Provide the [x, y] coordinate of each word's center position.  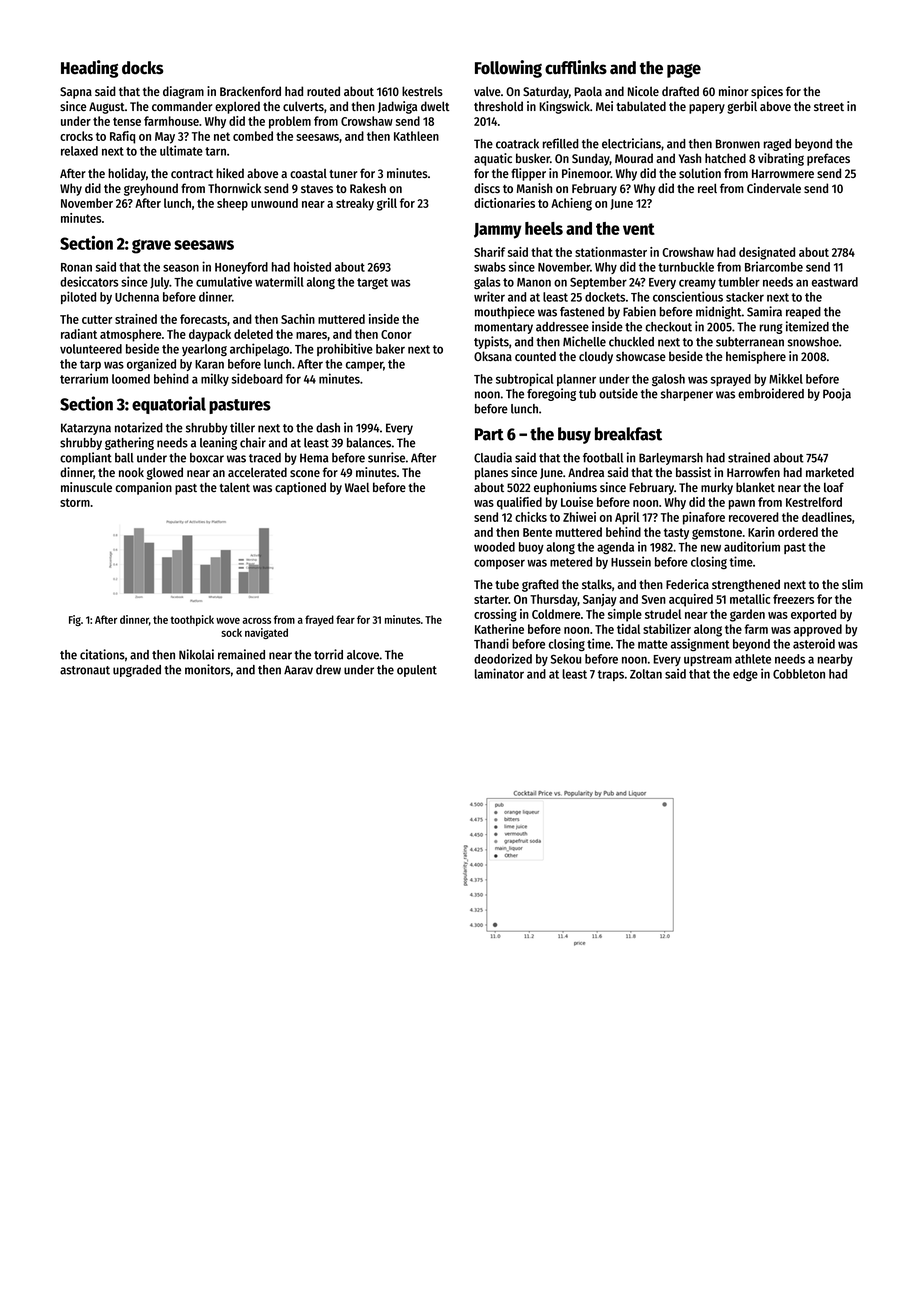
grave [151, 246]
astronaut [85, 670]
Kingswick [565, 107]
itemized [807, 326]
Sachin [298, 319]
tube [507, 584]
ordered [798, 532]
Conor [396, 334]
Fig [75, 620]
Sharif [489, 252]
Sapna [76, 93]
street [829, 107]
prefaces [828, 159]
